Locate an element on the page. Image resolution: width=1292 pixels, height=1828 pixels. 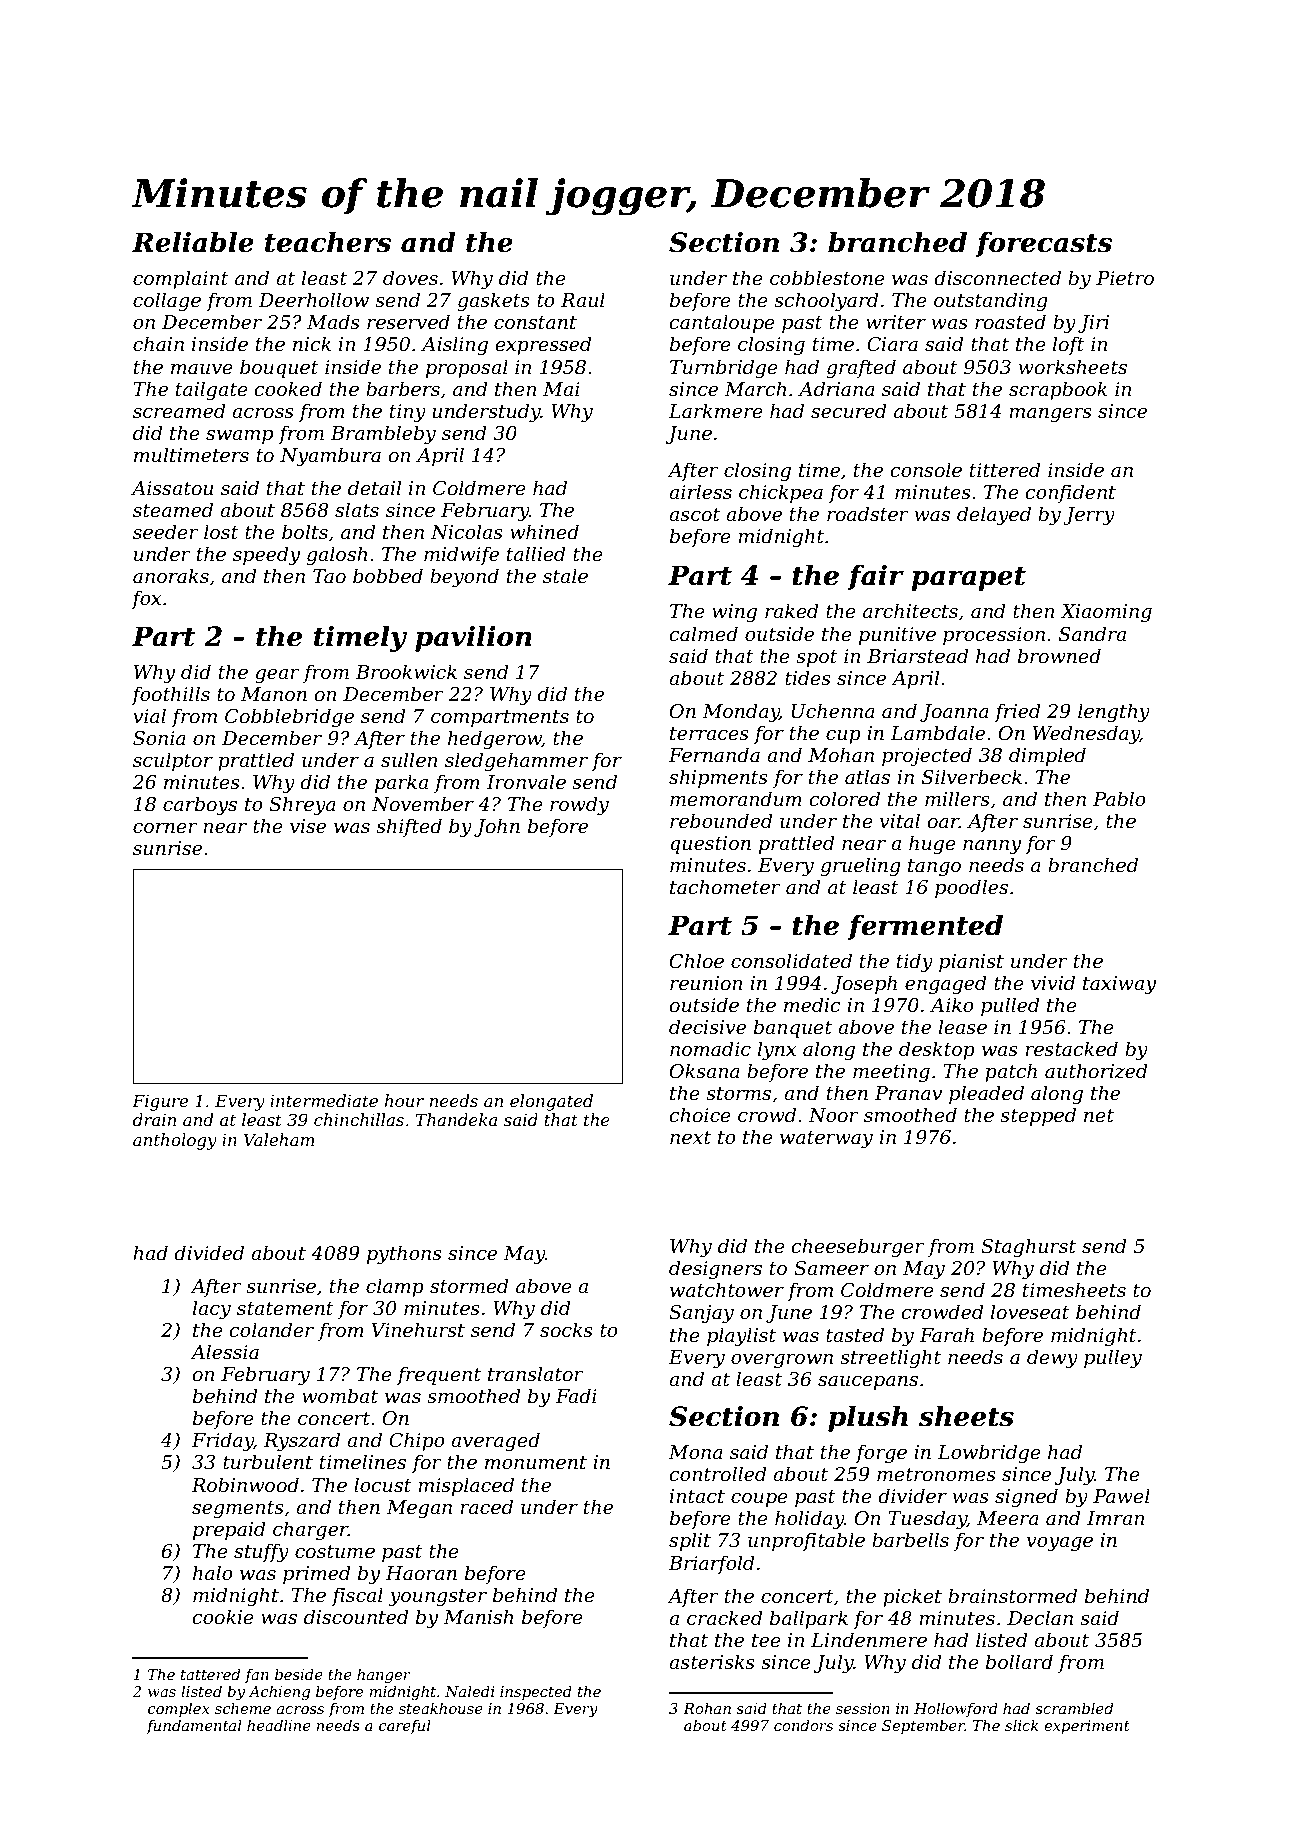
beside is located at coordinates (299, 1674).
